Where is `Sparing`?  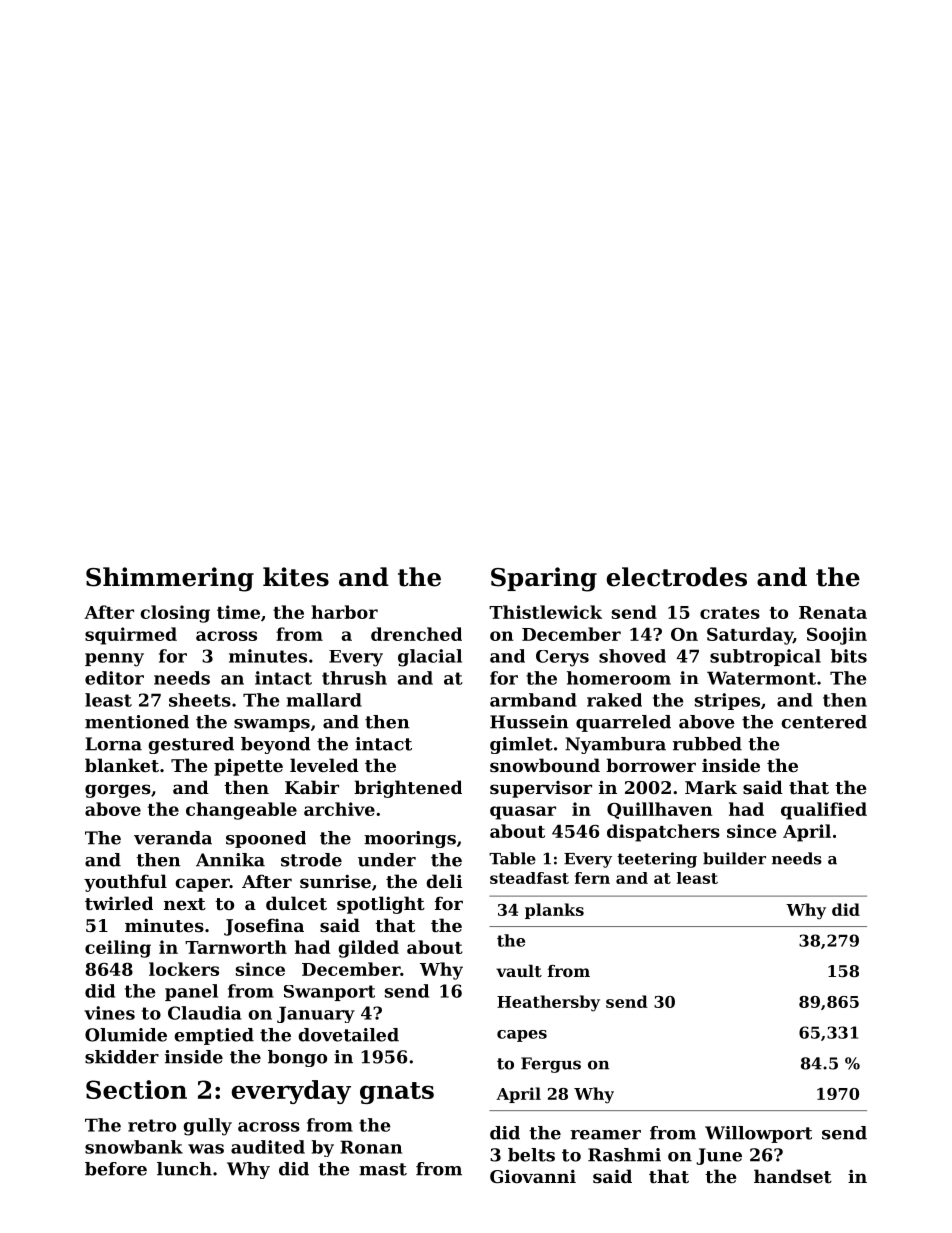
Sparing is located at coordinates (544, 579).
